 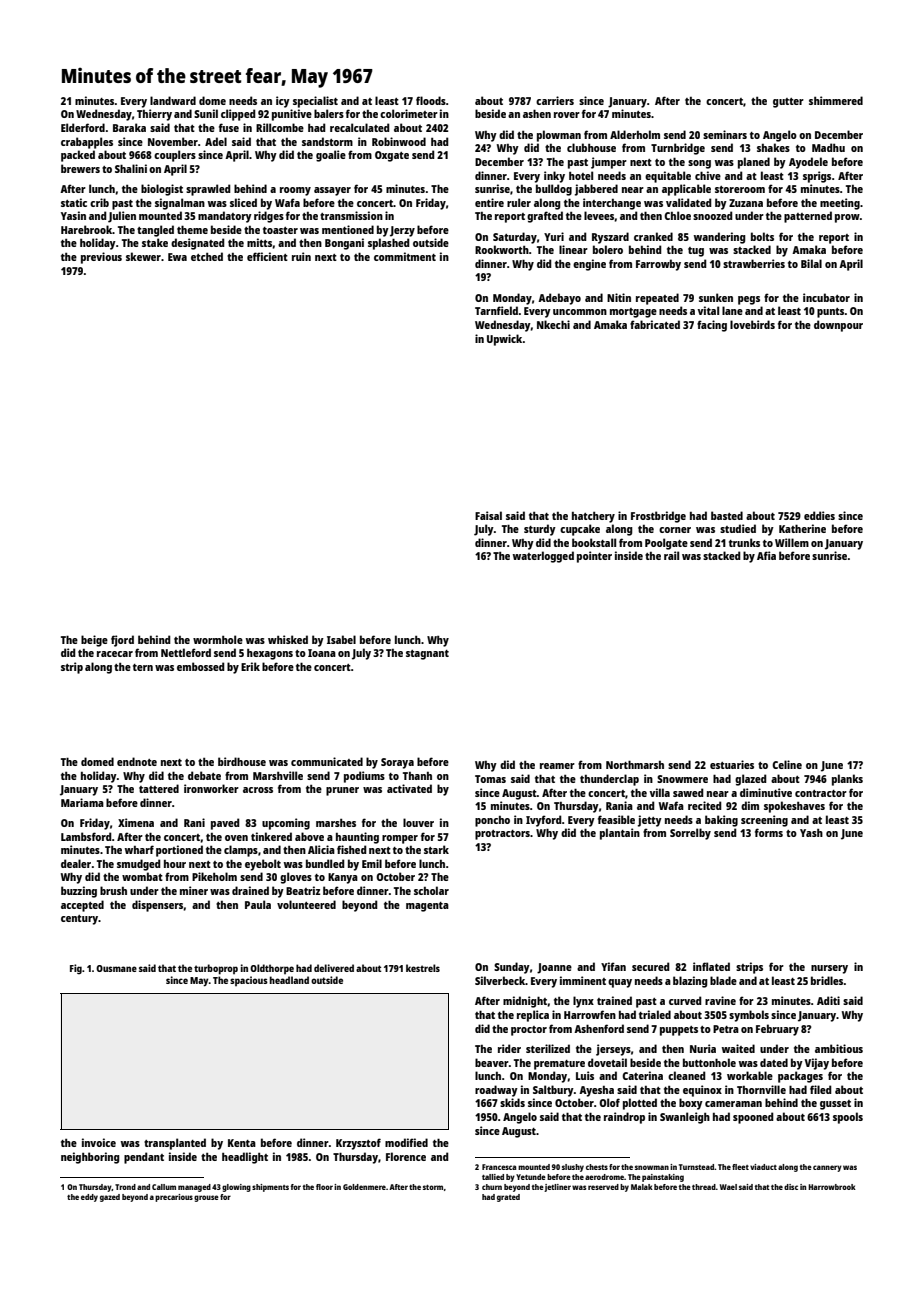 What do you see at coordinates (83, 127) in the screenshot?
I see `Elderford` at bounding box center [83, 127].
